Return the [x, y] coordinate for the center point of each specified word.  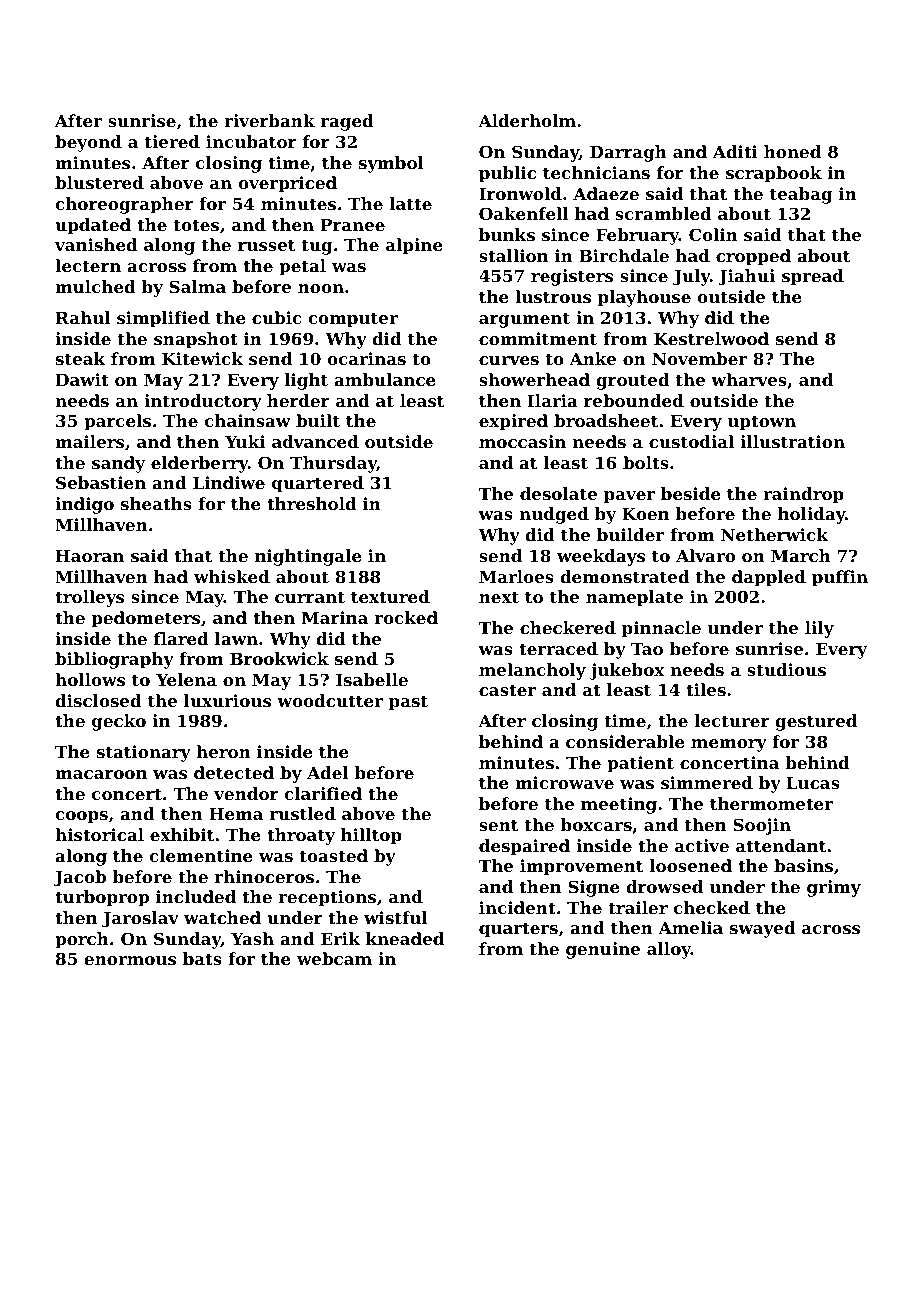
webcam [334, 958]
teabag [801, 195]
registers [572, 277]
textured [390, 596]
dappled [769, 578]
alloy [669, 950]
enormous [130, 960]
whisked [232, 576]
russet [266, 245]
